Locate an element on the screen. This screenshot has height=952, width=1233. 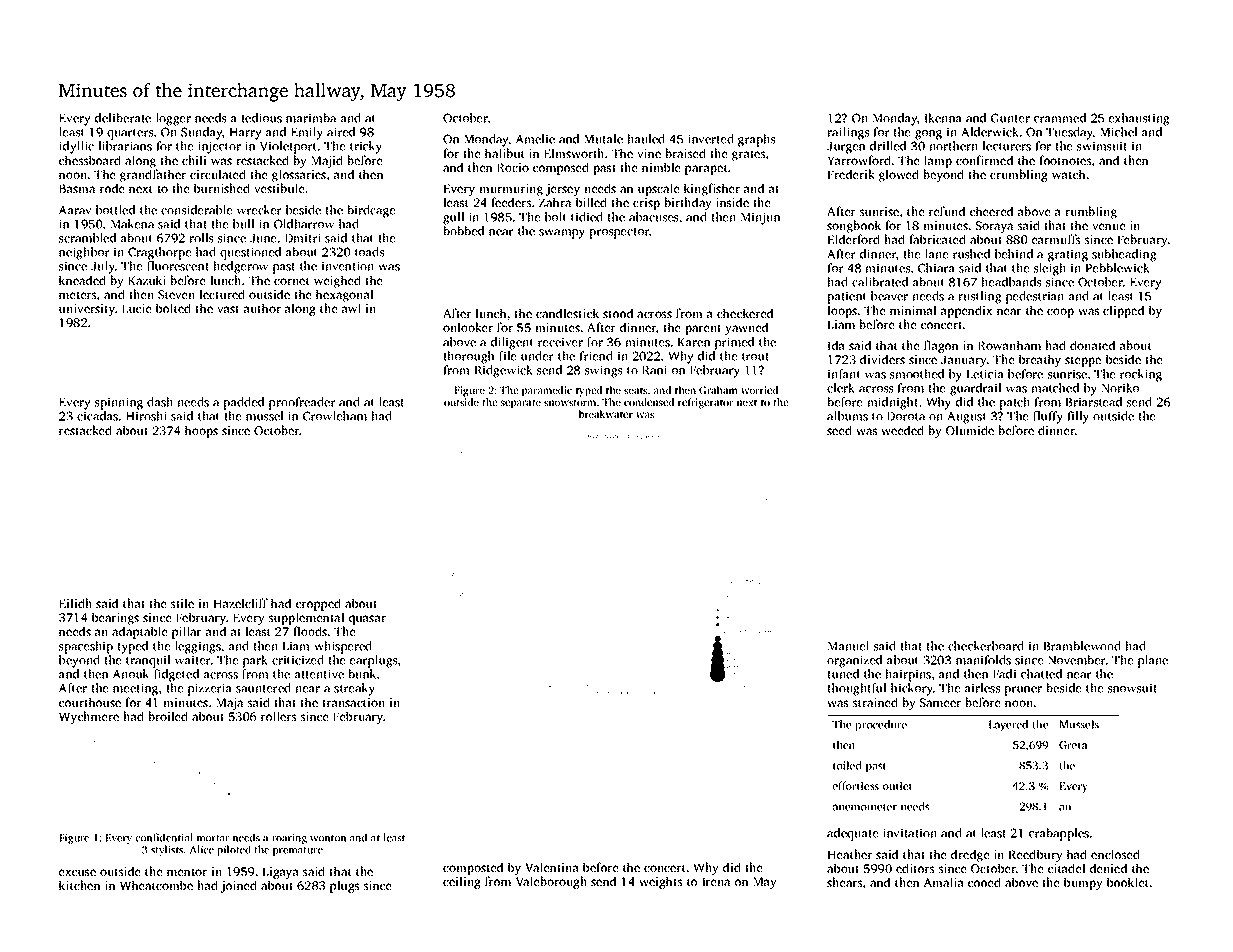
Irena is located at coordinates (716, 881).
